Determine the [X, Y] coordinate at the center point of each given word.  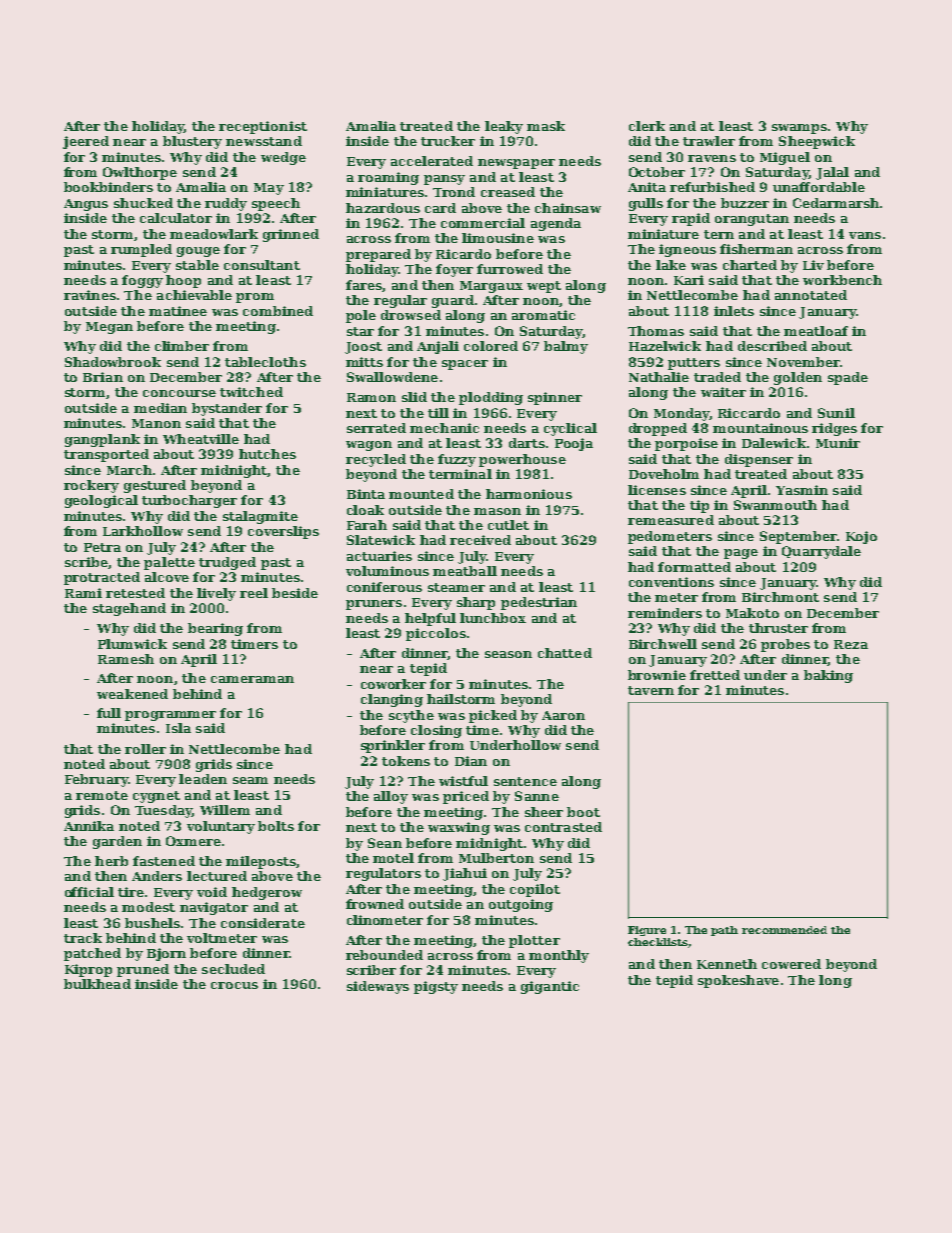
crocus [234, 985]
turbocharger [189, 501]
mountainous [760, 428]
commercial [483, 223]
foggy [142, 281]
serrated [376, 428]
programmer [170, 716]
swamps [799, 129]
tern [719, 234]
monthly [559, 956]
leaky [504, 127]
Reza [851, 644]
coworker [393, 684]
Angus [86, 205]
